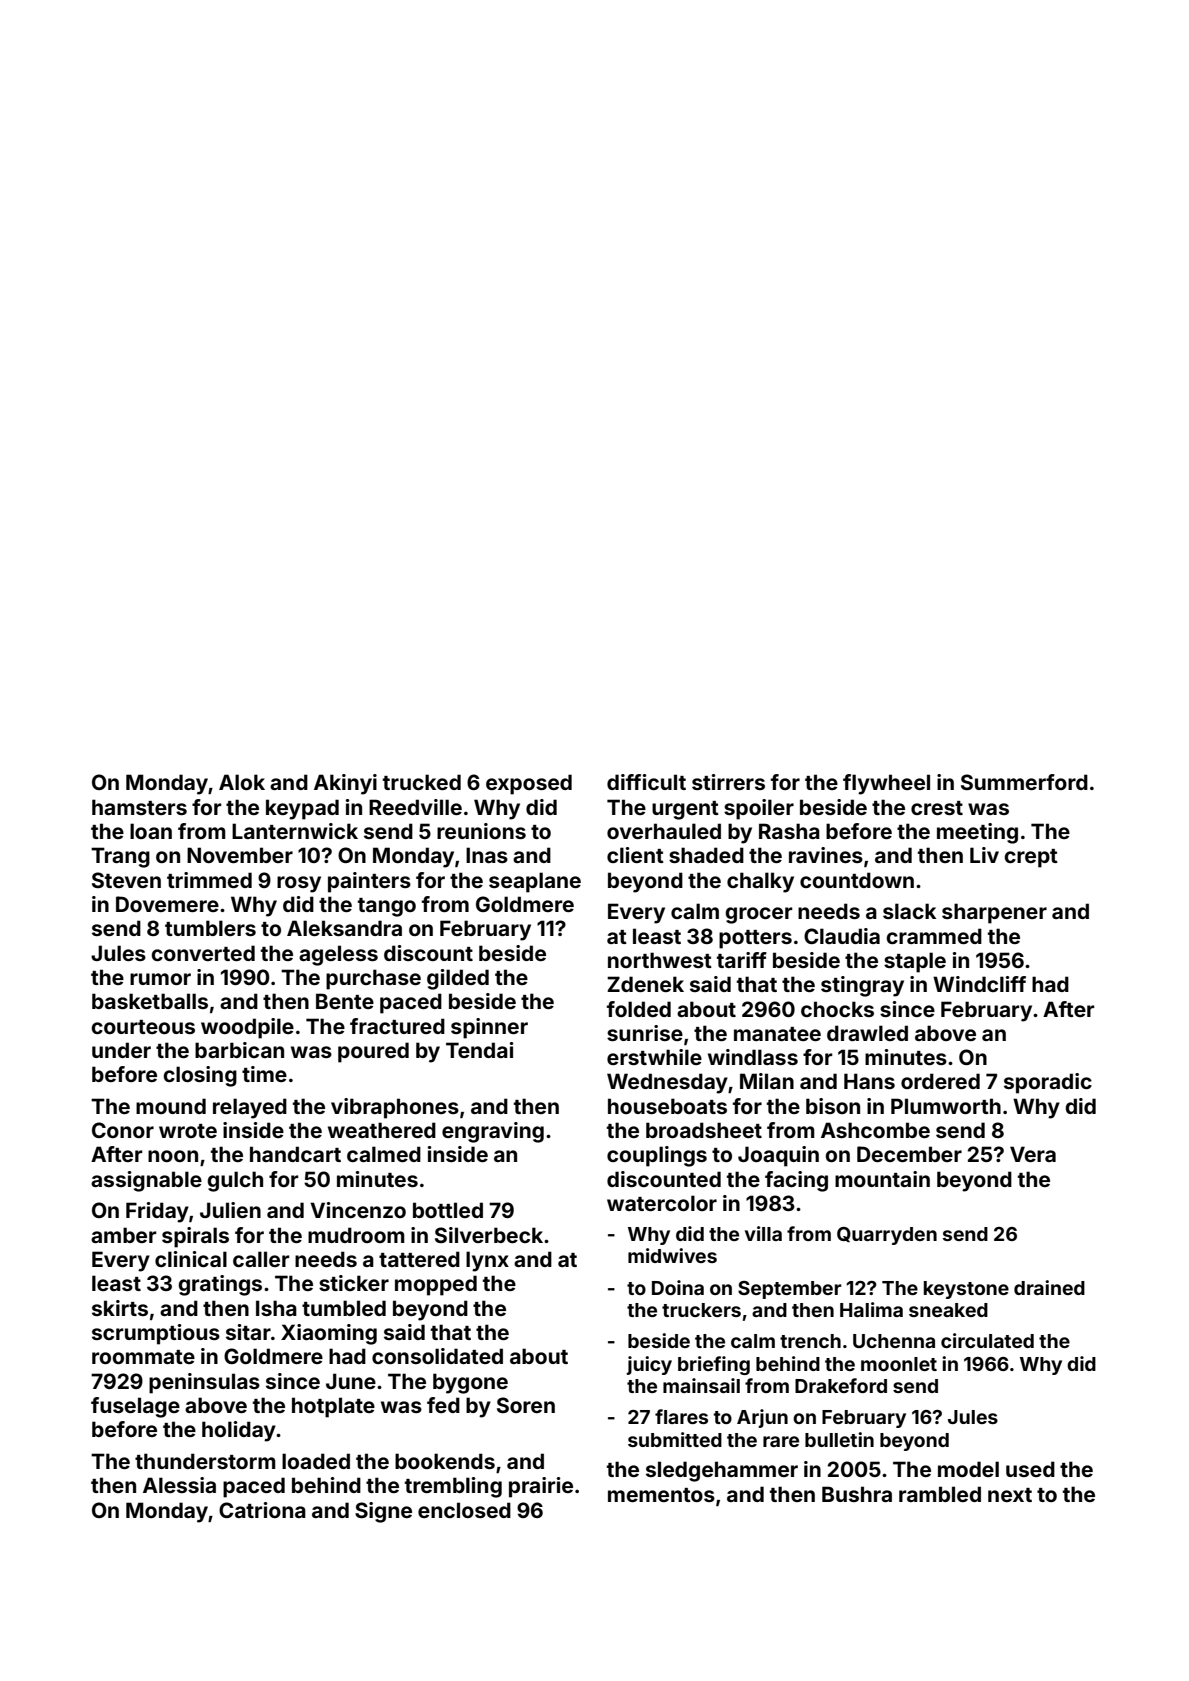 The image size is (1189, 1681). Describe the element at coordinates (966, 1290) in the image. I see `keystone` at that location.
